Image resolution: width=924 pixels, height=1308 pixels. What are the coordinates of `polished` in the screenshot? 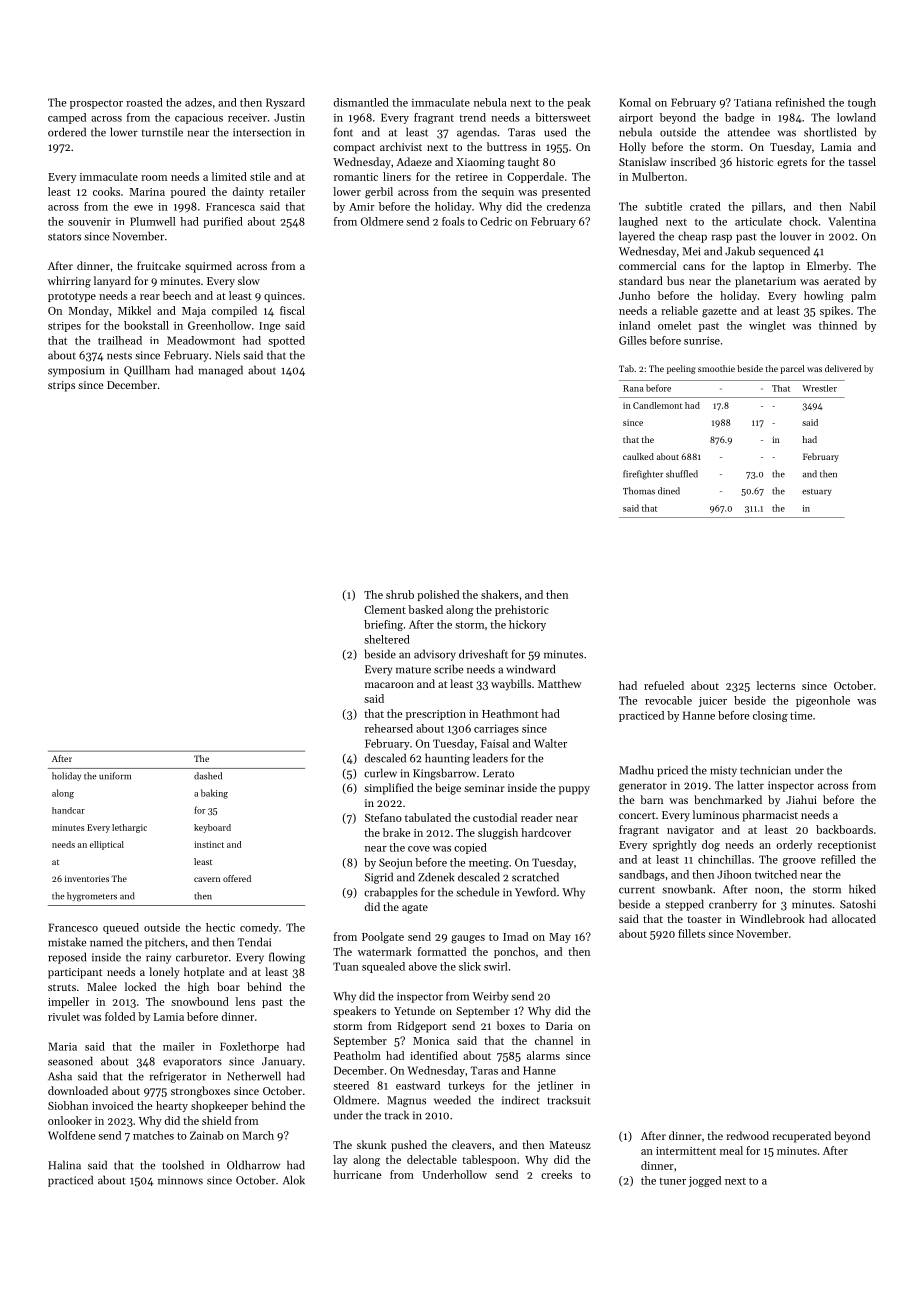 It's located at (438, 595).
